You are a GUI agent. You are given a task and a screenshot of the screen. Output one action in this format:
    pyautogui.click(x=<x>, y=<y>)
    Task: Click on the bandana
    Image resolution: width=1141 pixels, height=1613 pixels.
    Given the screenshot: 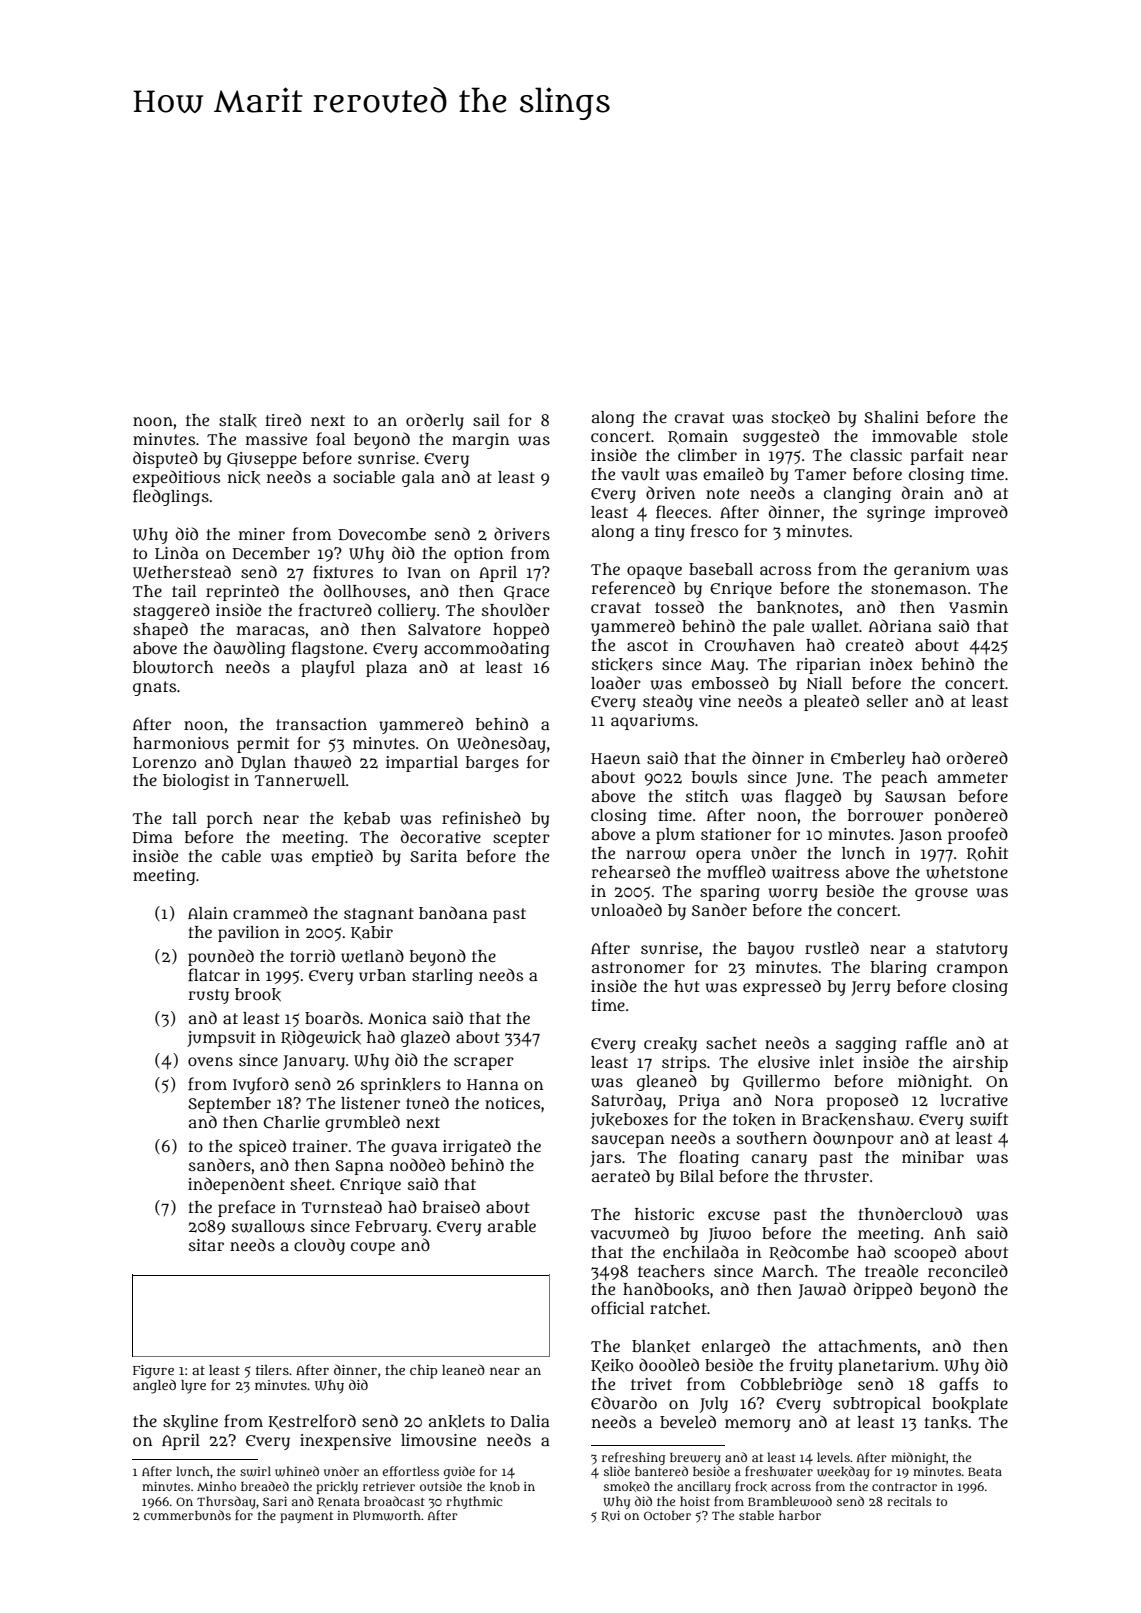 What is the action you would take?
    pyautogui.click(x=453, y=912)
